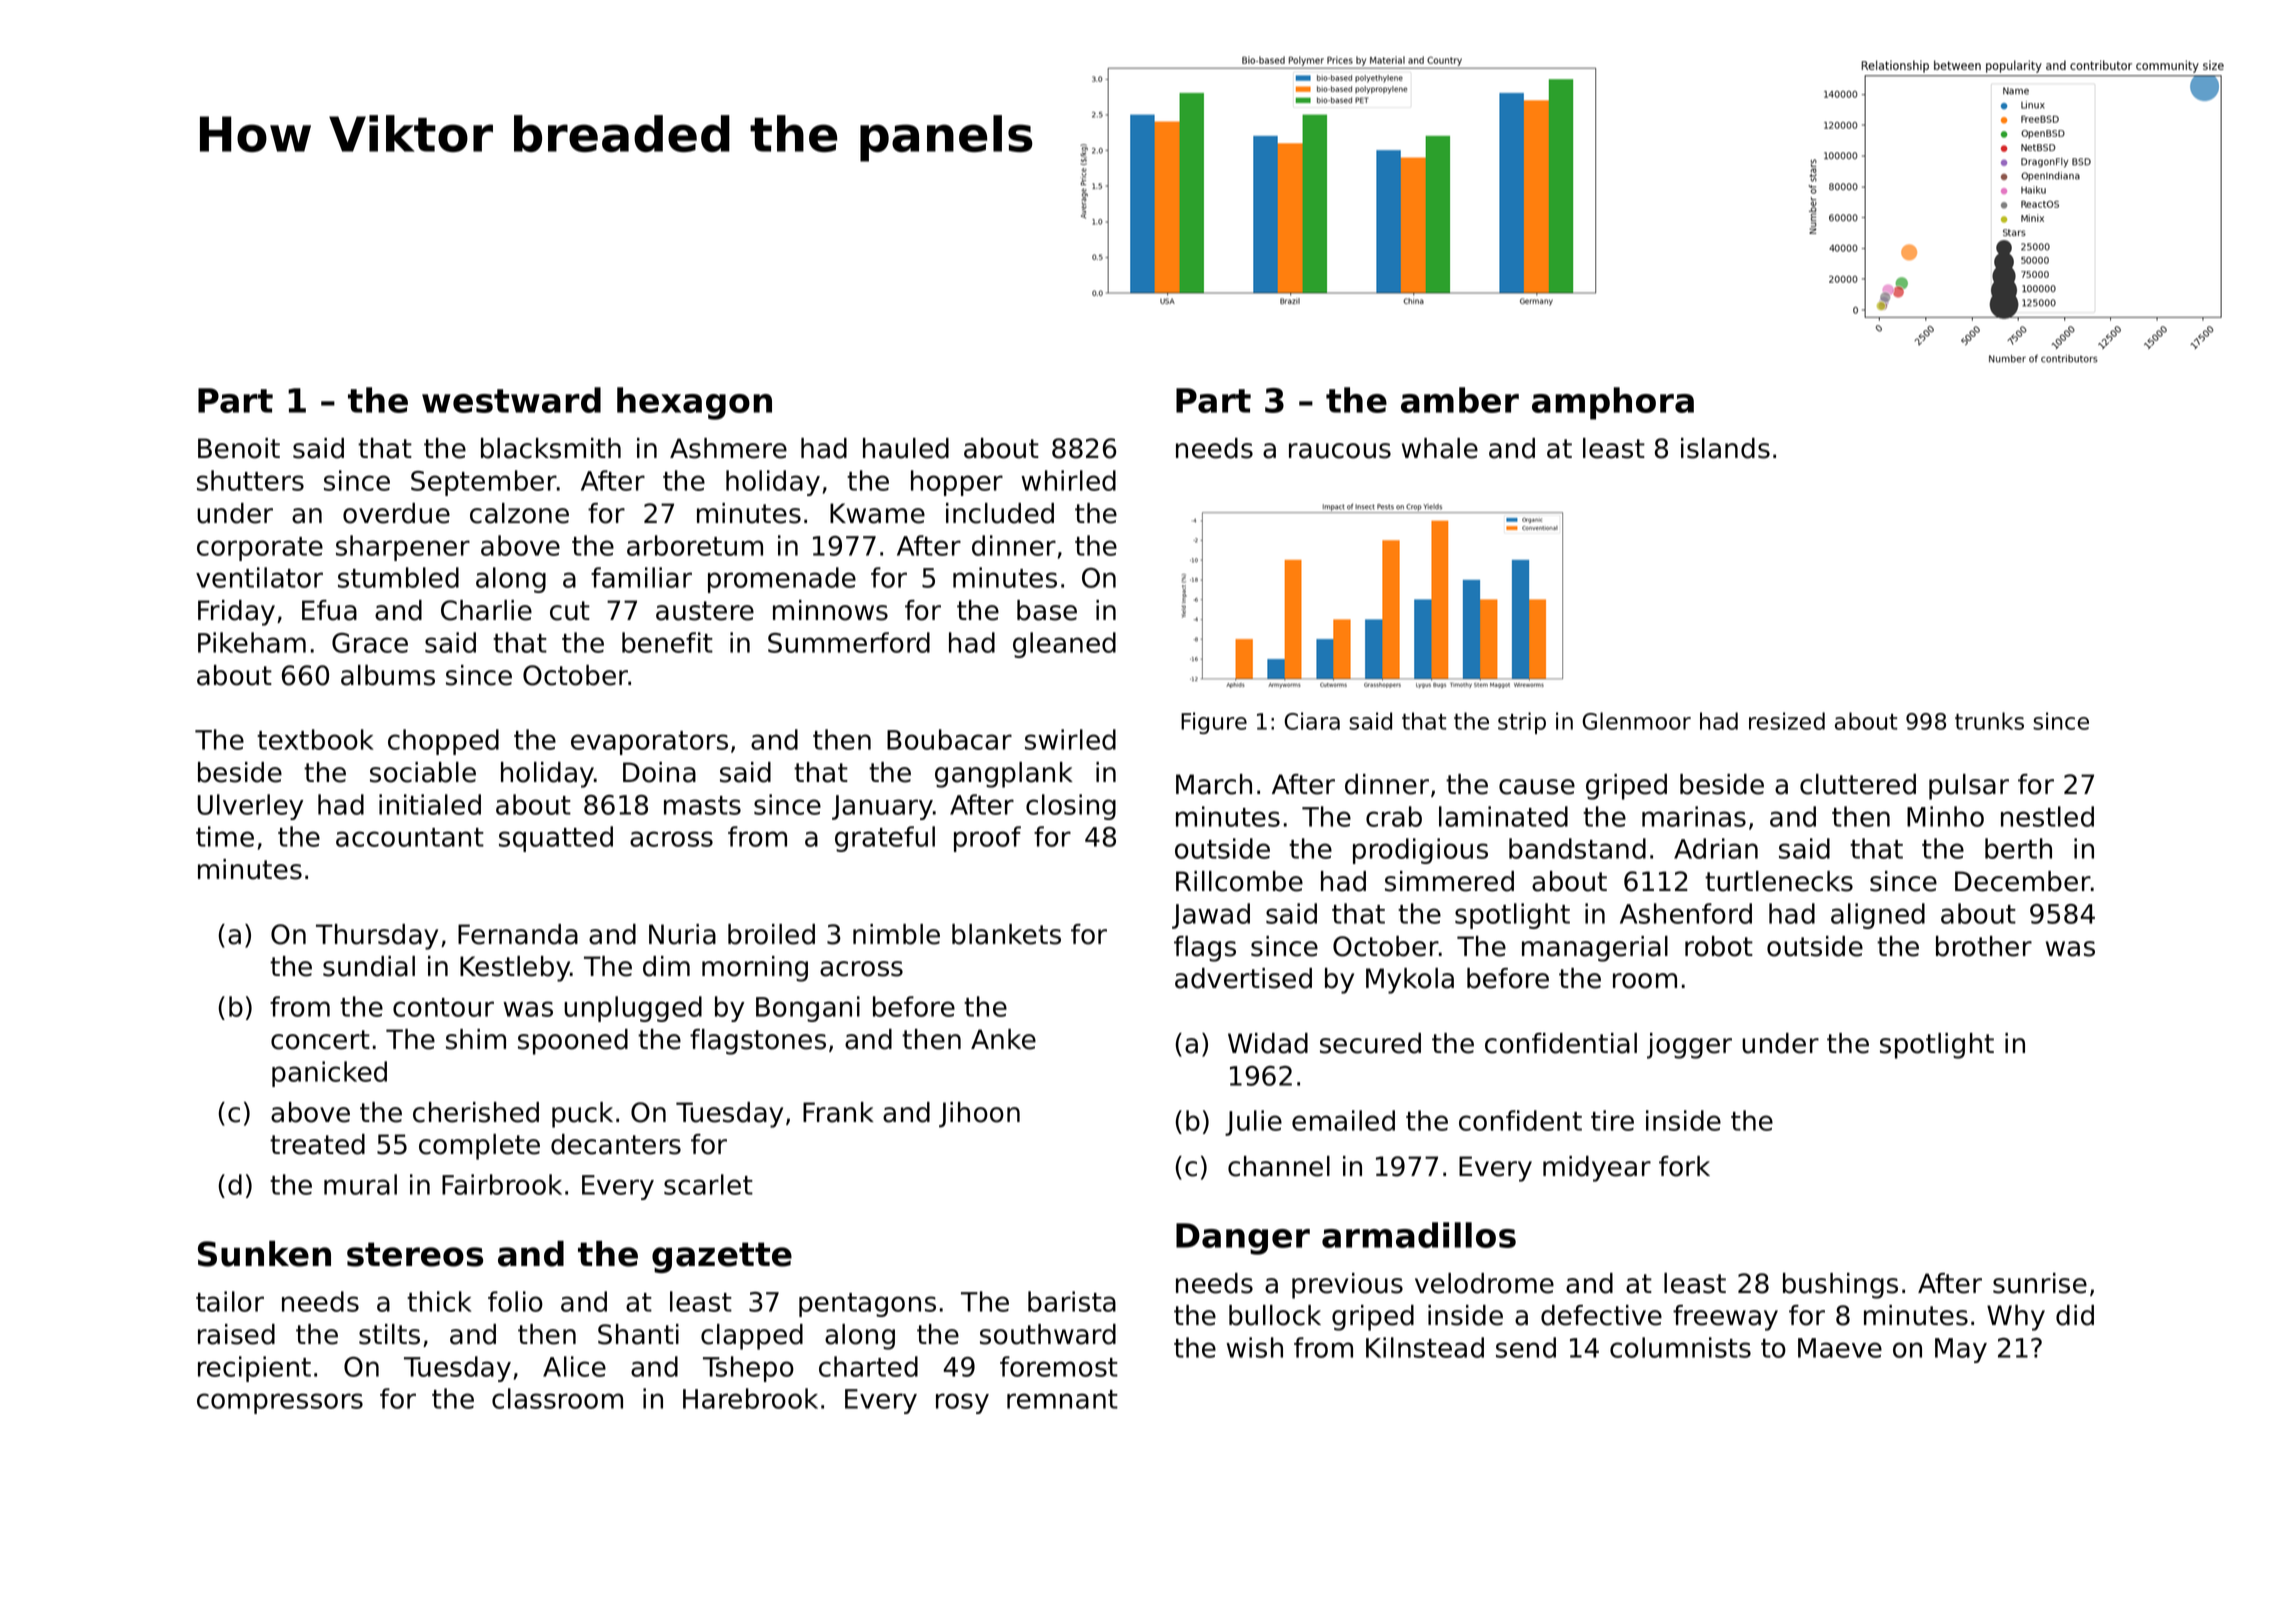 The image size is (2292, 1620). What do you see at coordinates (239, 448) in the document?
I see `Benoit` at bounding box center [239, 448].
